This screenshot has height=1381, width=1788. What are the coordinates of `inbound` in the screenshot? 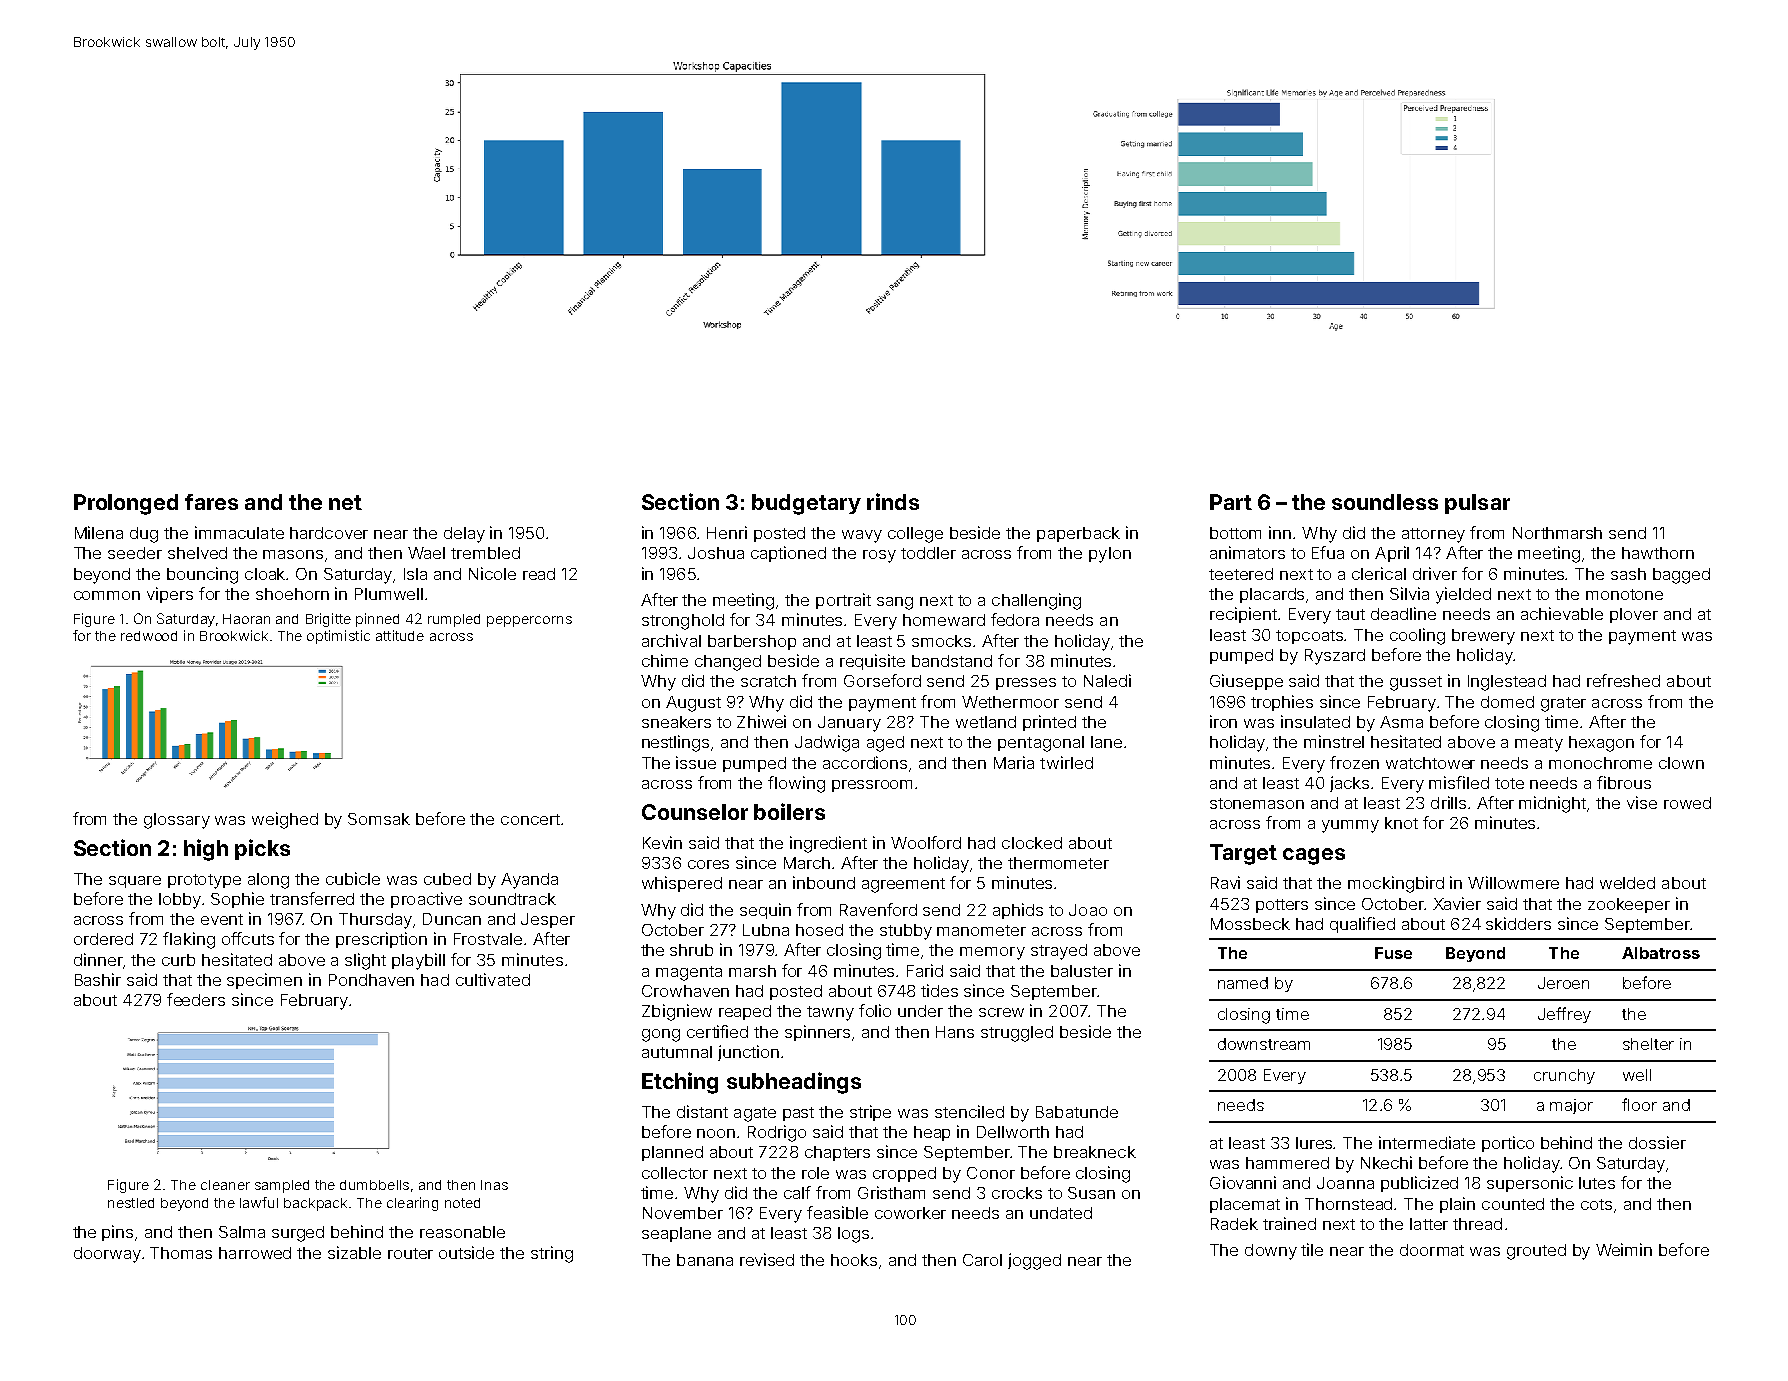 It's located at (824, 882).
